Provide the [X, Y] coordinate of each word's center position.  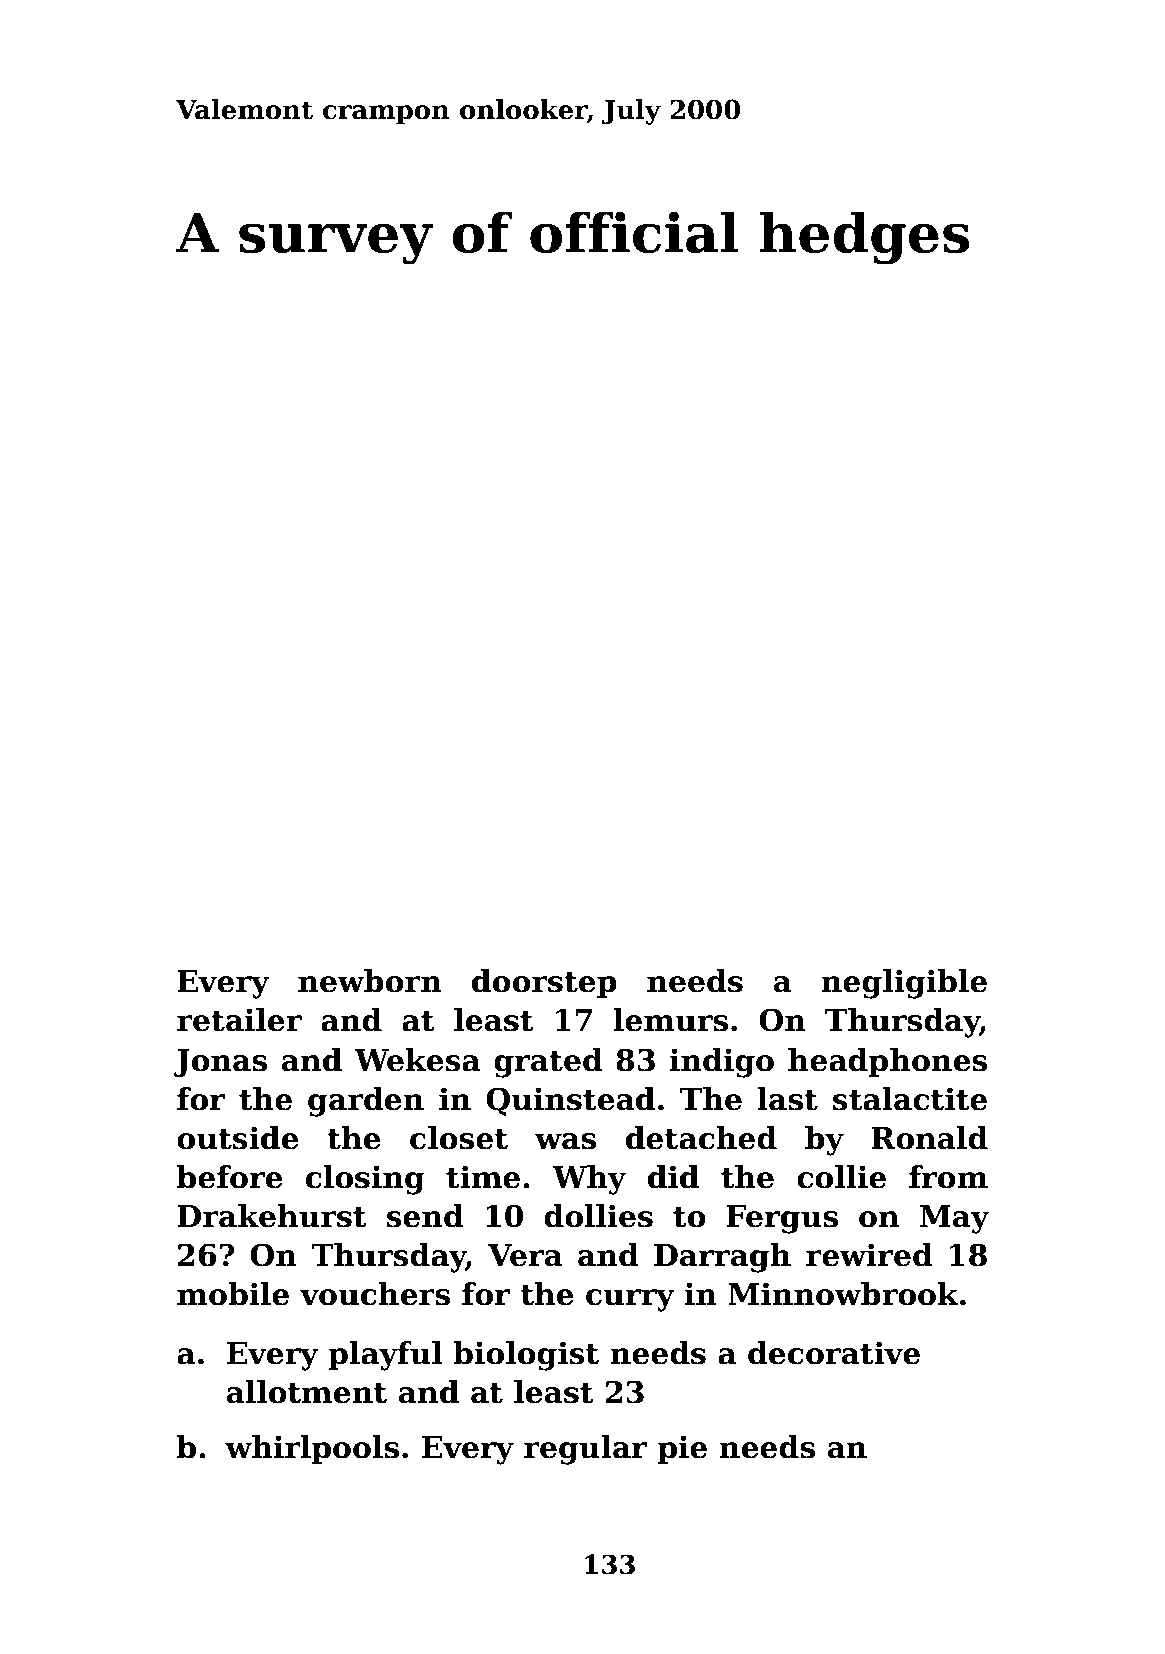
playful [385, 1356]
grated [548, 1063]
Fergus [782, 1219]
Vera [525, 1255]
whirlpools [312, 1449]
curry [630, 1300]
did [673, 1177]
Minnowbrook [843, 1294]
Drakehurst [272, 1216]
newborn [370, 981]
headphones [887, 1062]
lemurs [671, 1020]
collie [841, 1177]
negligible [904, 984]
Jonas [220, 1063]
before [230, 1177]
